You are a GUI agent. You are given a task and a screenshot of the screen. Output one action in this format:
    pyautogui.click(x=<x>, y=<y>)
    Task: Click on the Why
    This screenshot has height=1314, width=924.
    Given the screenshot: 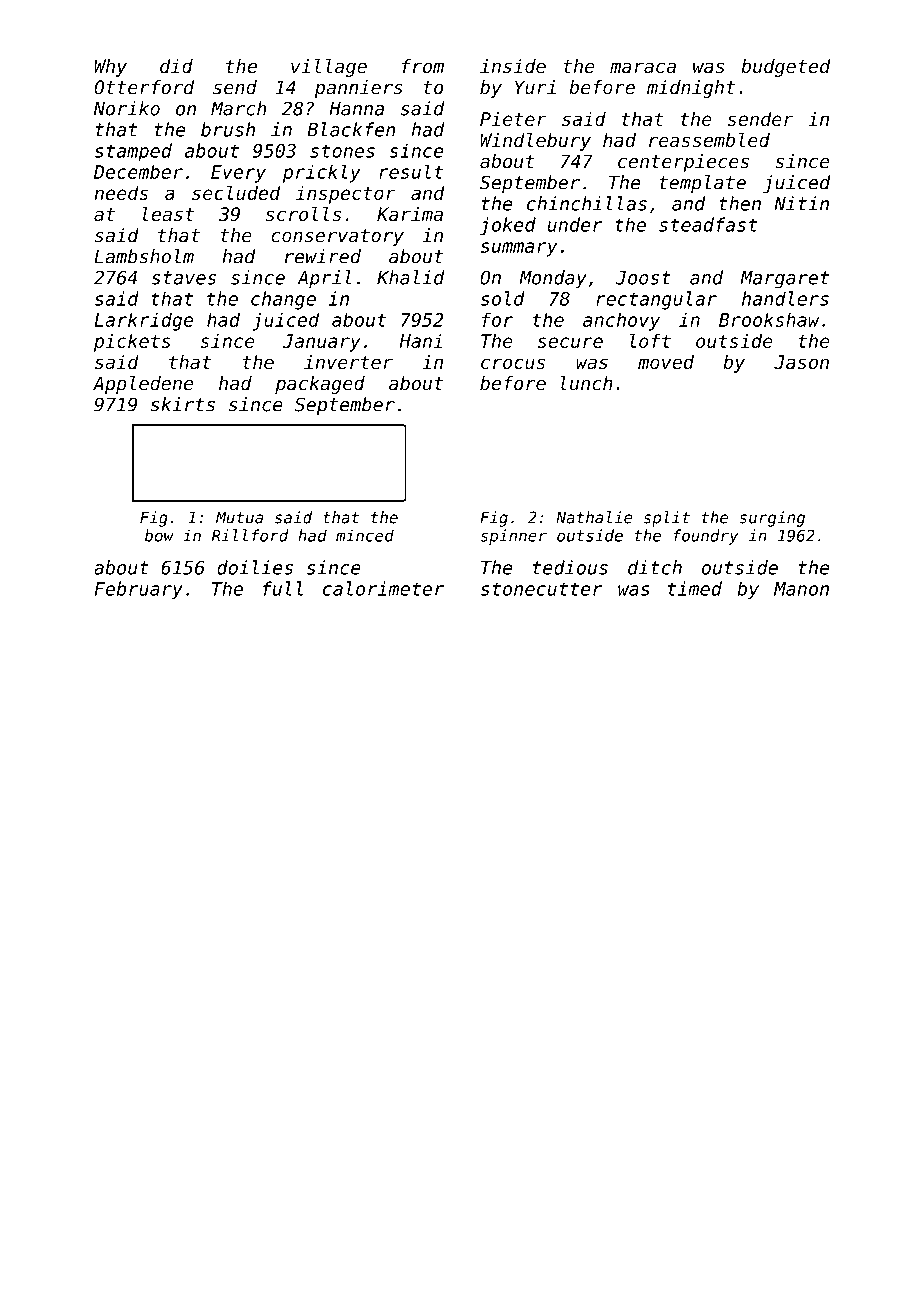 What is the action you would take?
    pyautogui.click(x=110, y=68)
